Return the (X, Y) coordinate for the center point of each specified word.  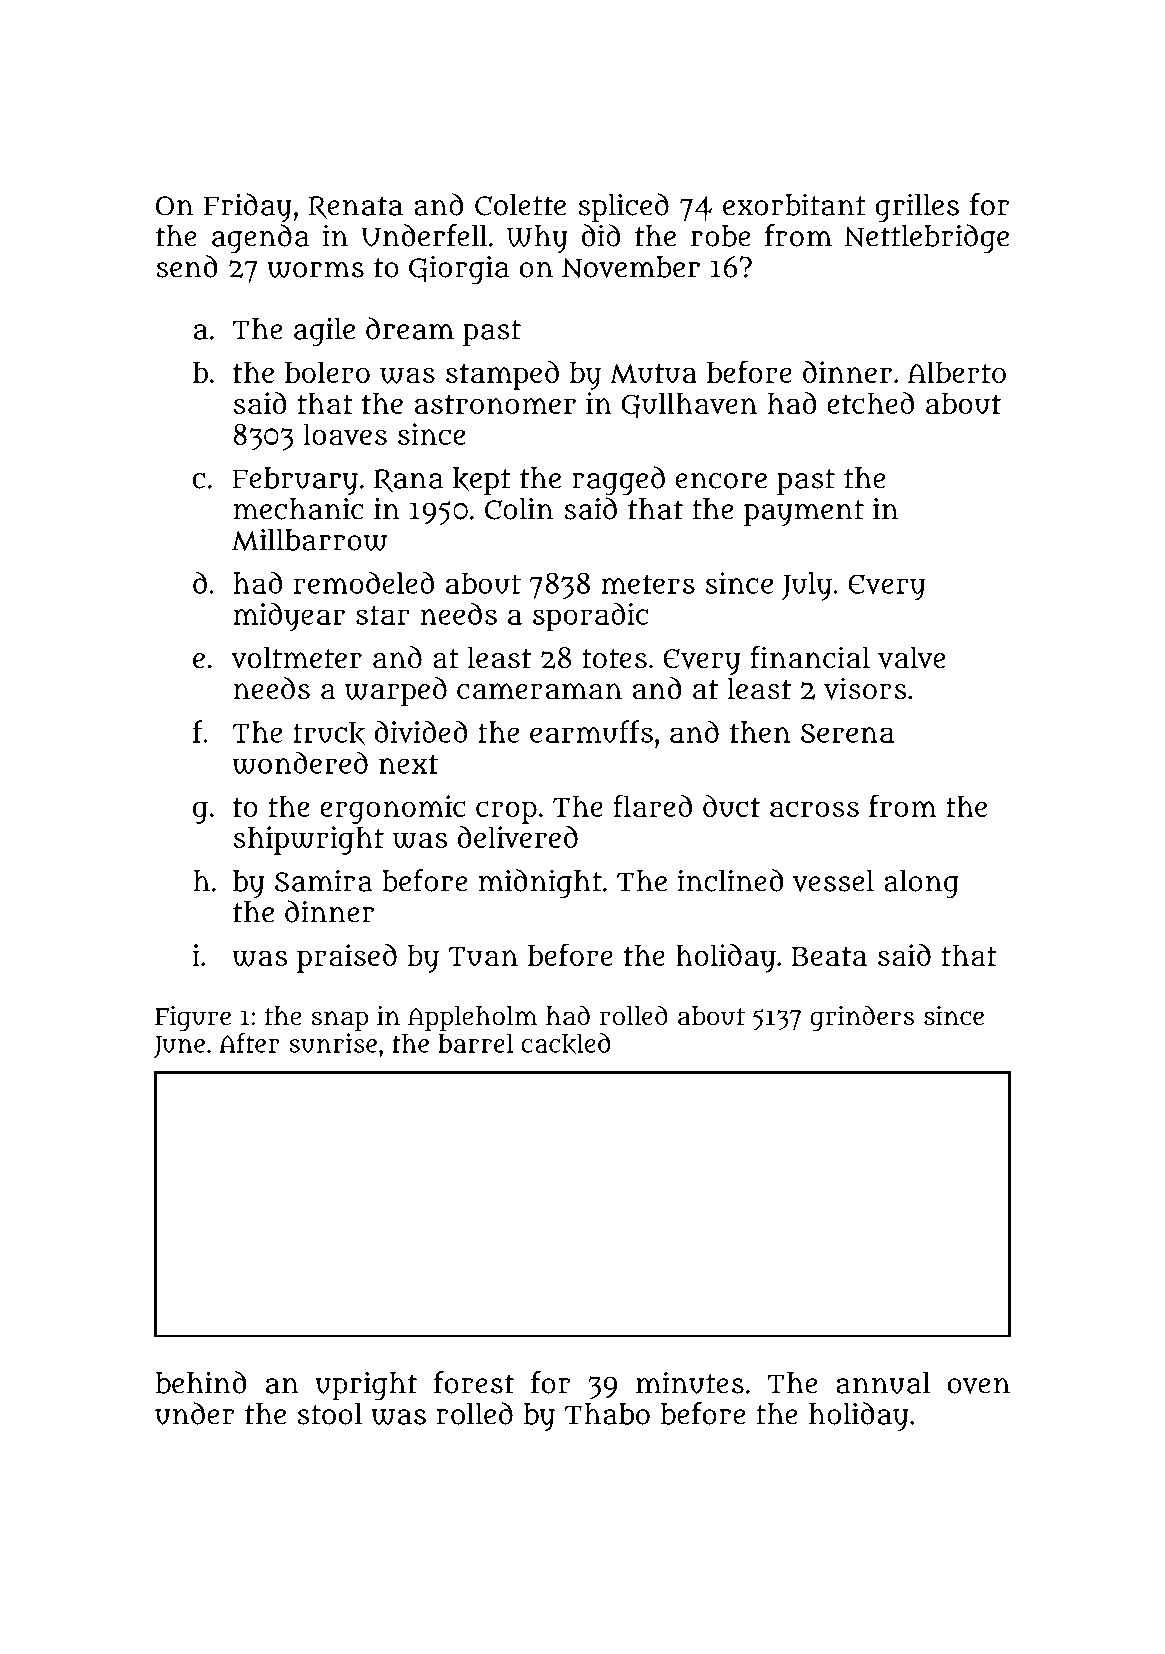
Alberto (957, 372)
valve (911, 658)
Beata (829, 956)
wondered (300, 763)
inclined (730, 880)
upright (366, 1386)
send (187, 266)
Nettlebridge (927, 239)
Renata (356, 207)
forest (474, 1382)
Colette (520, 205)
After (249, 1043)
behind (201, 1382)
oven (979, 1385)
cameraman (539, 691)
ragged (618, 481)
